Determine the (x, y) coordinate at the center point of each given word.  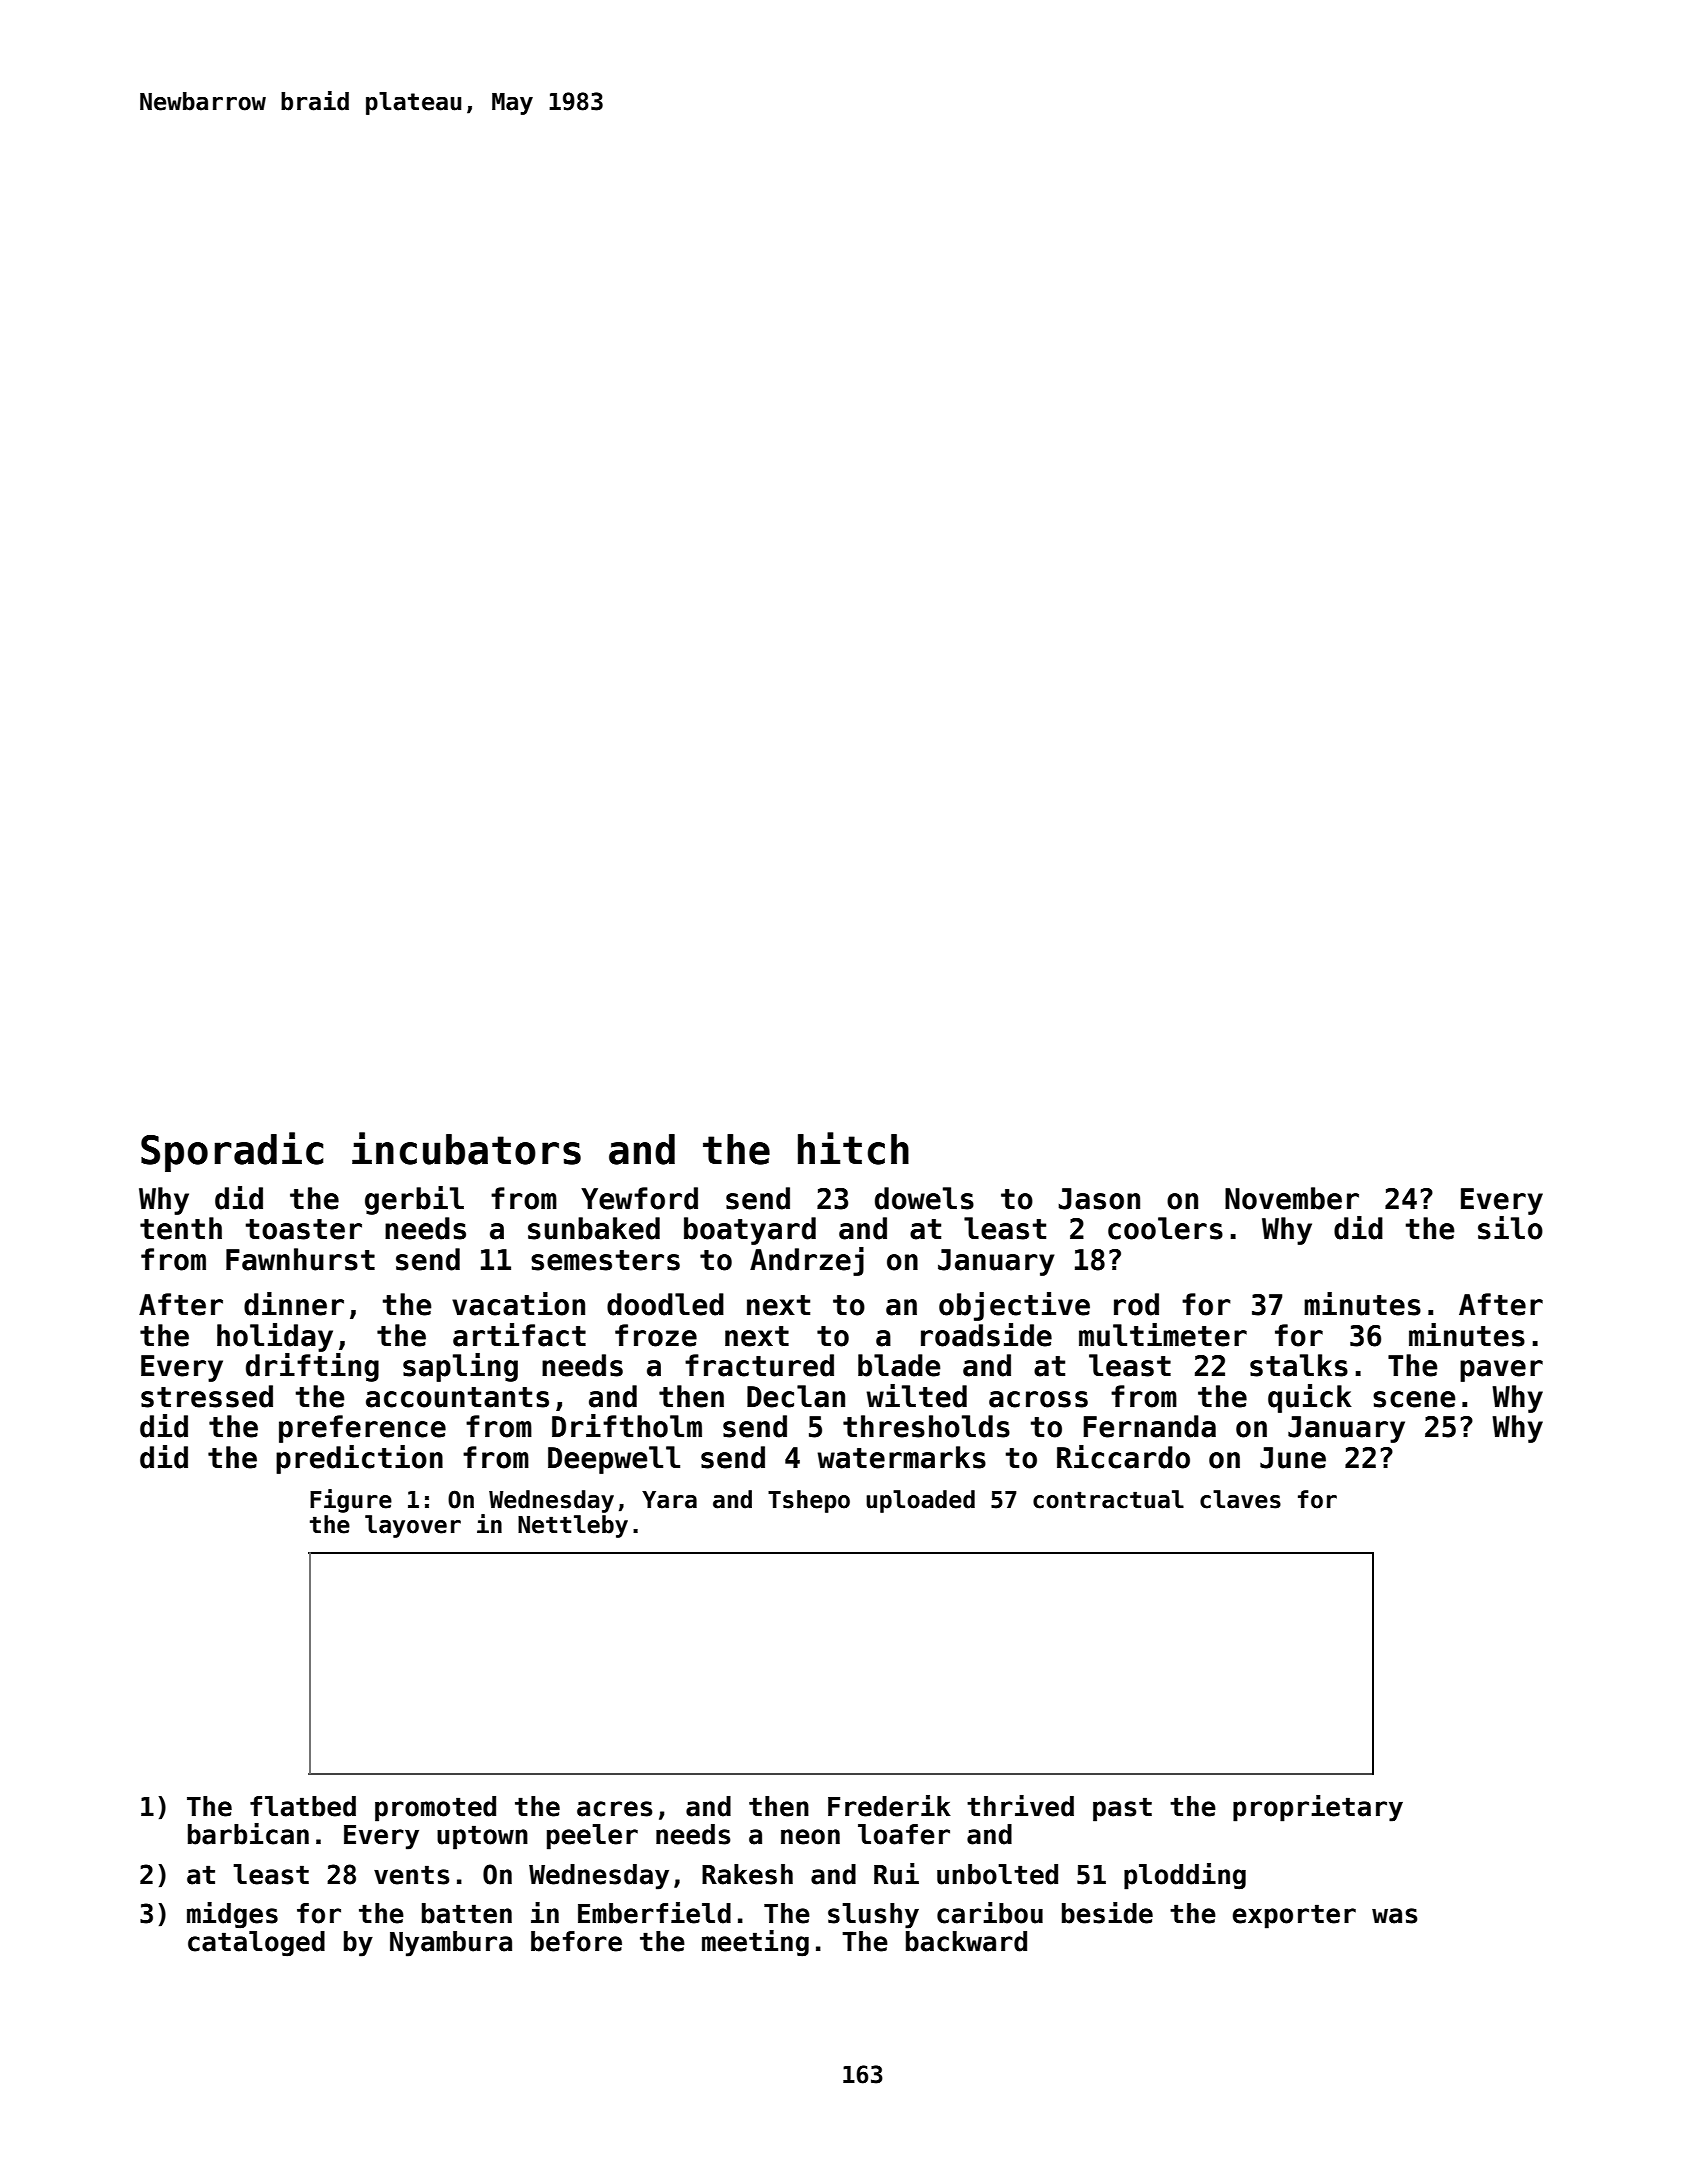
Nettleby (573, 1526)
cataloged (256, 1944)
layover (413, 1526)
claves (1240, 1499)
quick (1310, 1398)
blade (899, 1365)
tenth (181, 1228)
